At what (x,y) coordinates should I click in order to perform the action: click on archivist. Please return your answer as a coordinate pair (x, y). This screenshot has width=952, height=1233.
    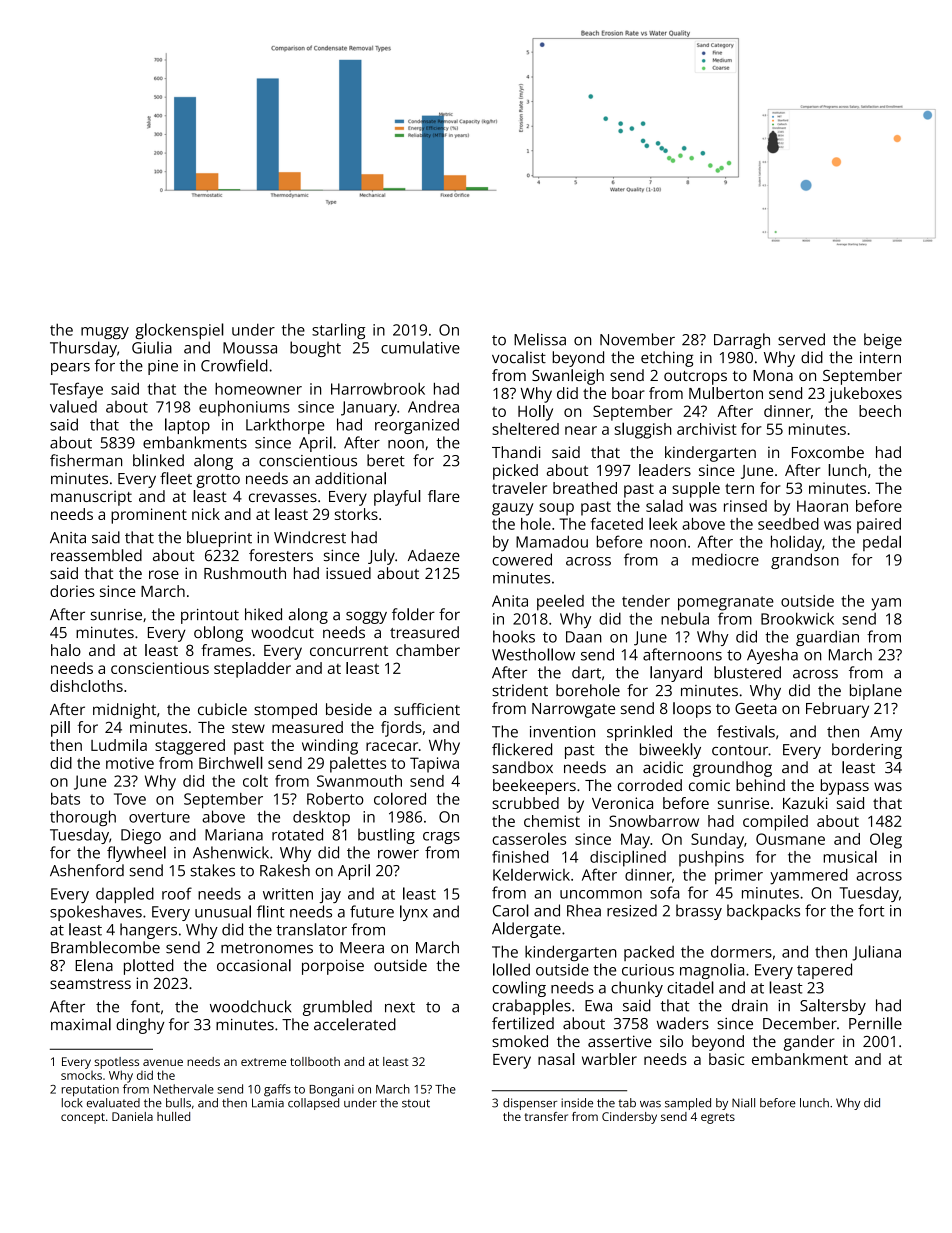
    Looking at the image, I should click on (707, 429).
